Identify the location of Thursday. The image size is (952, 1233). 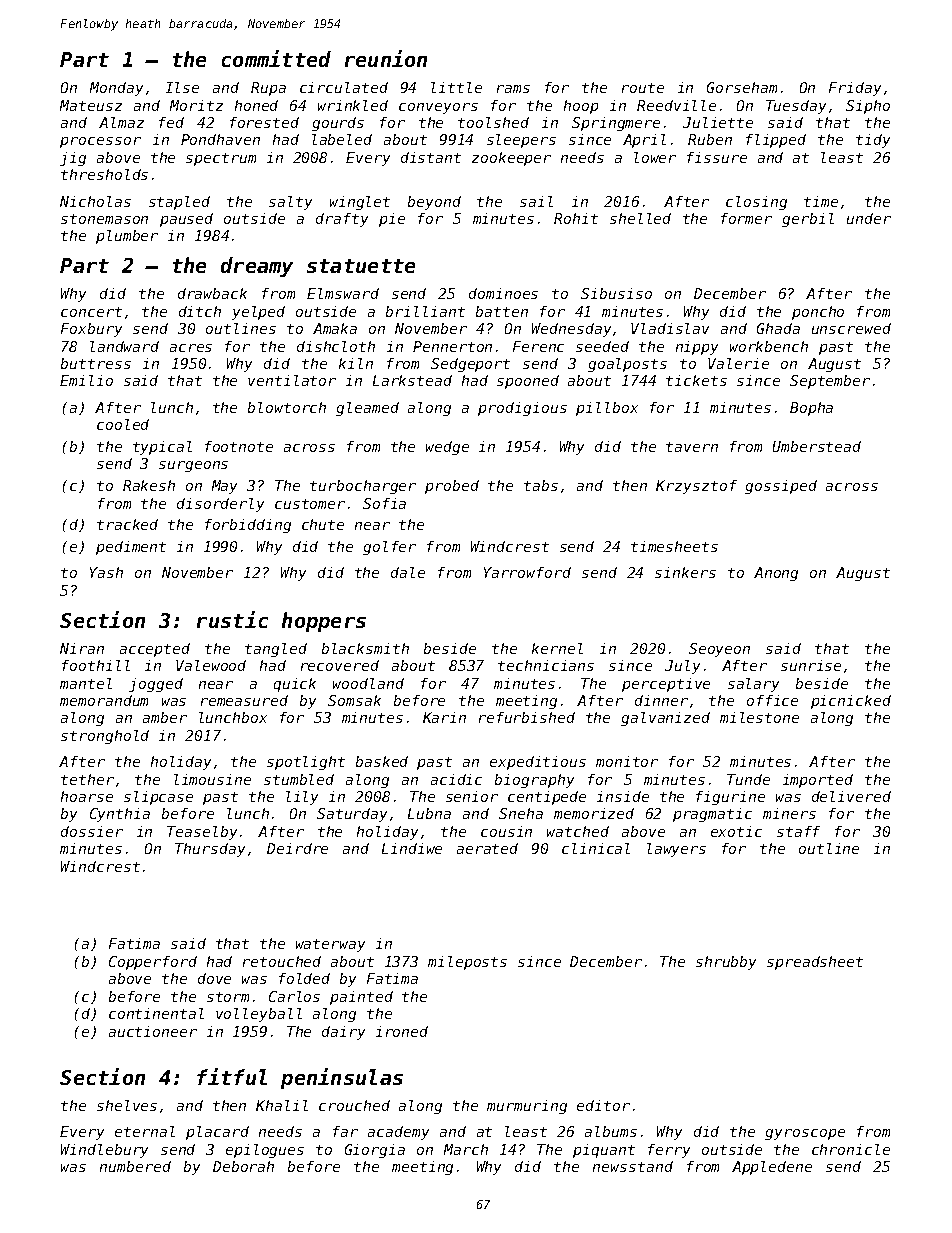
(210, 850).
